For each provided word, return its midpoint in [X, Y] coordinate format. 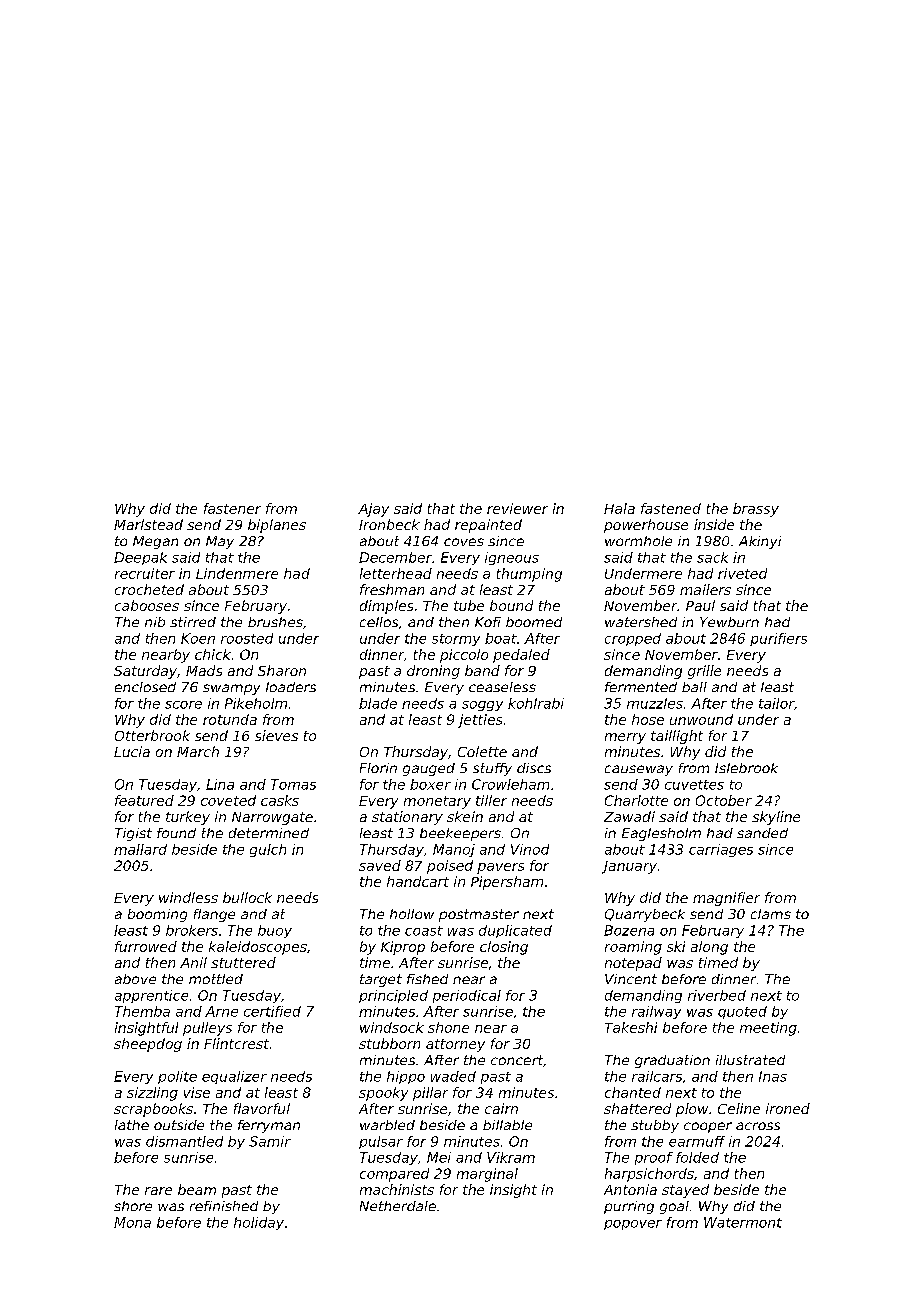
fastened [671, 508]
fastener [232, 508]
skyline [776, 818]
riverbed [717, 995]
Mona [132, 1222]
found [176, 833]
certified [272, 1011]
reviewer [517, 508]
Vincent [631, 979]
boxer [430, 784]
